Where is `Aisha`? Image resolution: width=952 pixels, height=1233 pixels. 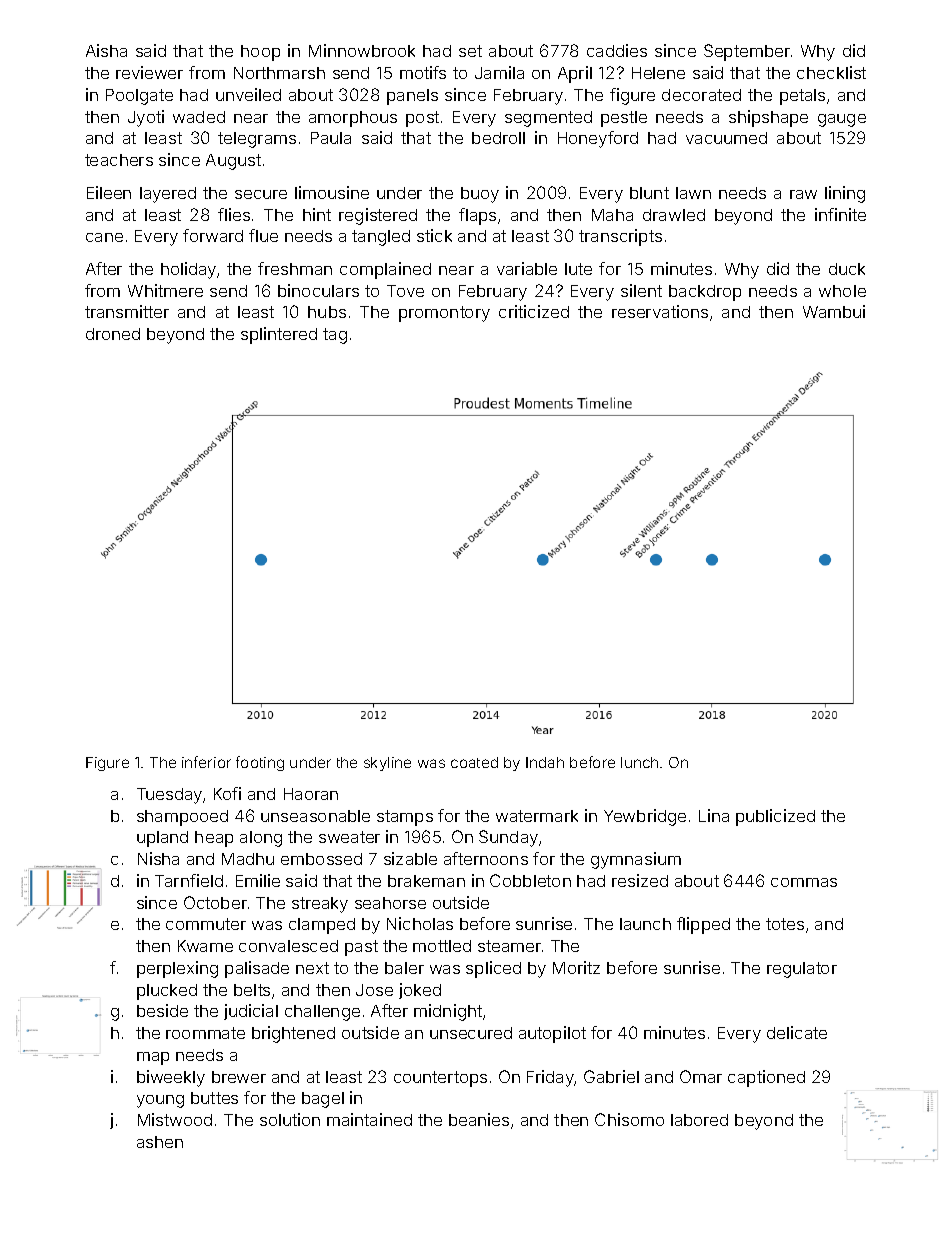
Aisha is located at coordinates (106, 50).
